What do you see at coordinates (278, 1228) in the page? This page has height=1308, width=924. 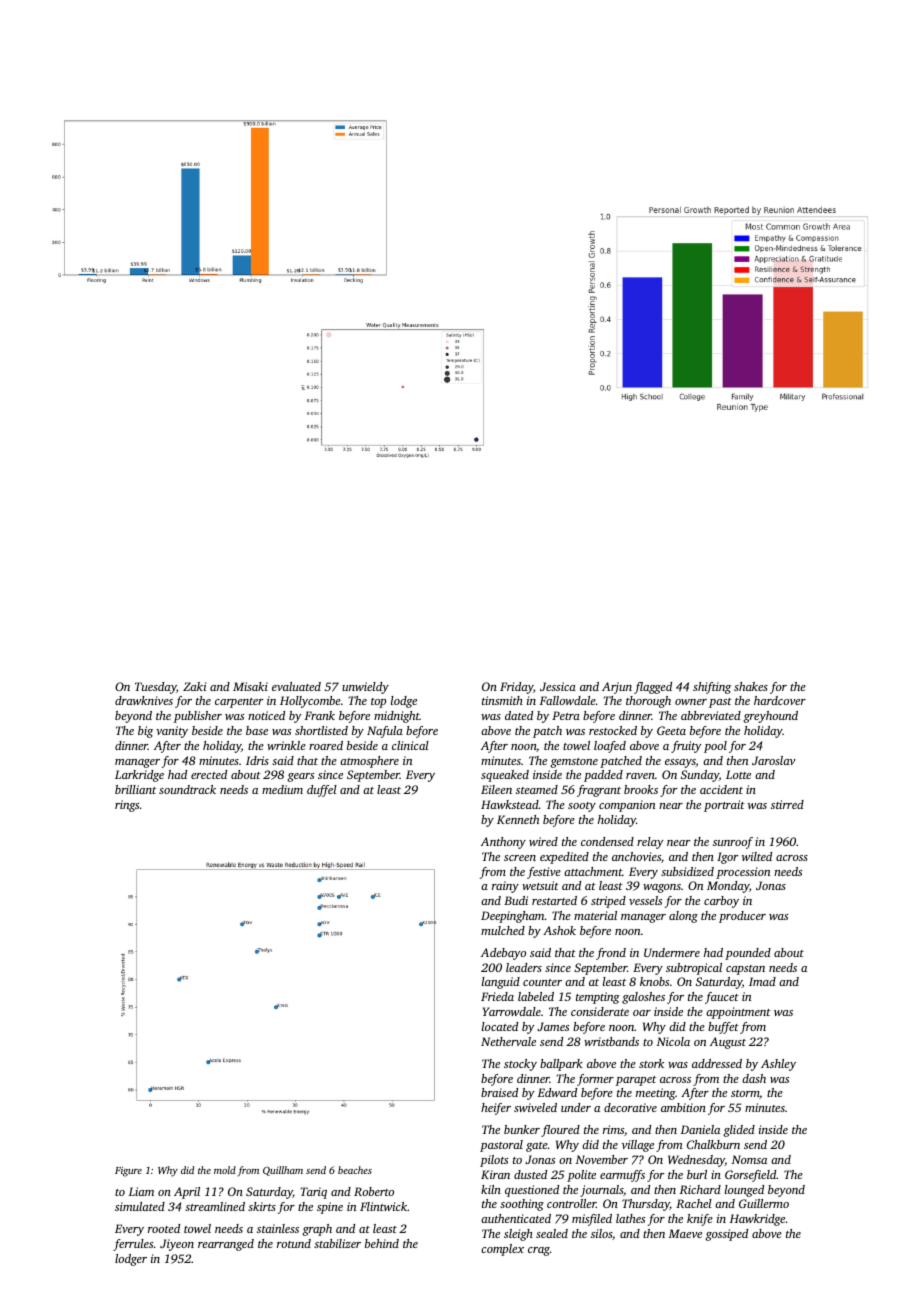 I see `stainless` at bounding box center [278, 1228].
